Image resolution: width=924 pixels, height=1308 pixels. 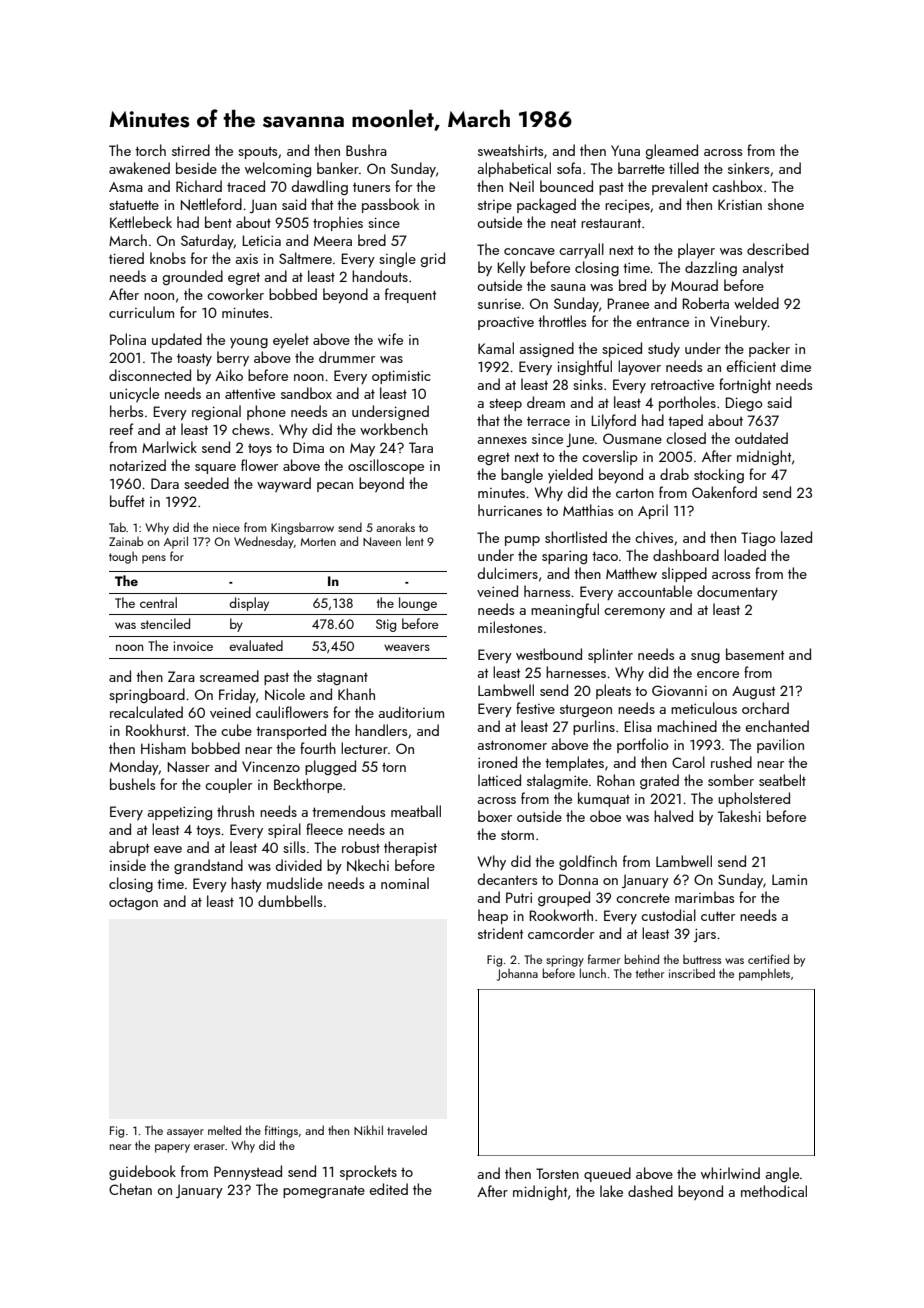 What do you see at coordinates (789, 879) in the screenshot?
I see `Lamin` at bounding box center [789, 879].
